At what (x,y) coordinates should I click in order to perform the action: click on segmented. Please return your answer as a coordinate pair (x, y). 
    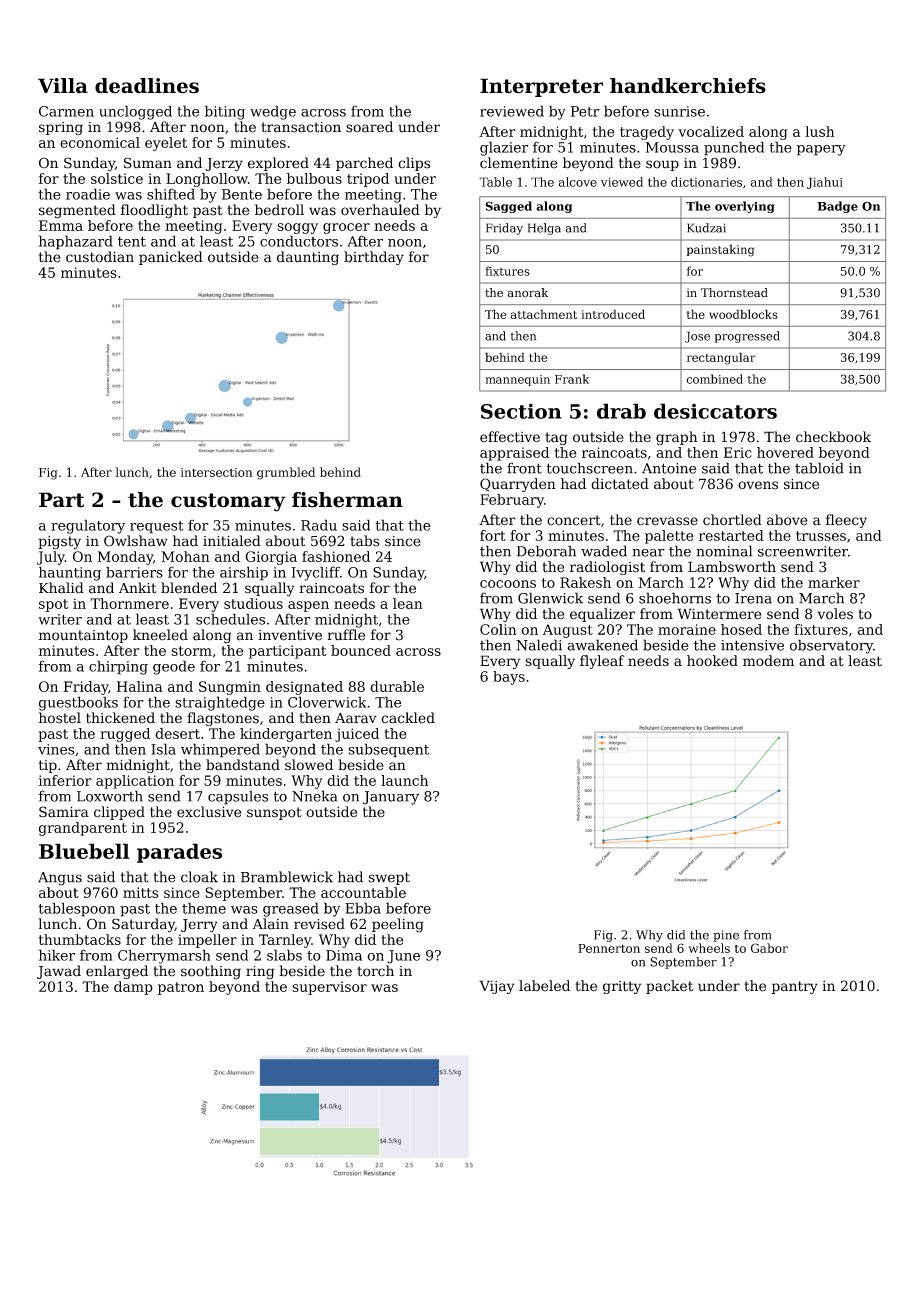
    Looking at the image, I should click on (77, 211).
